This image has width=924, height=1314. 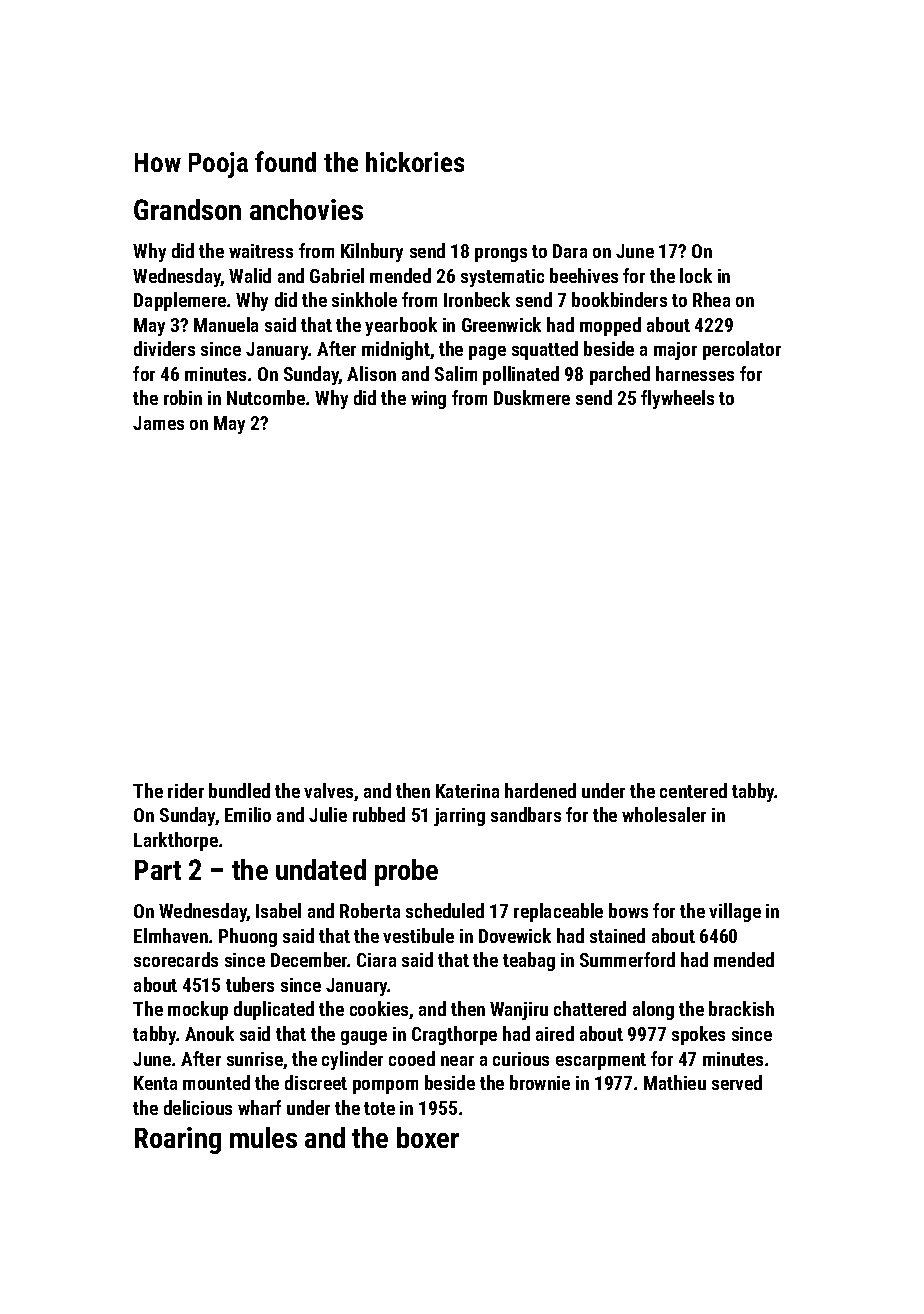 I want to click on flywheels, so click(x=677, y=399).
